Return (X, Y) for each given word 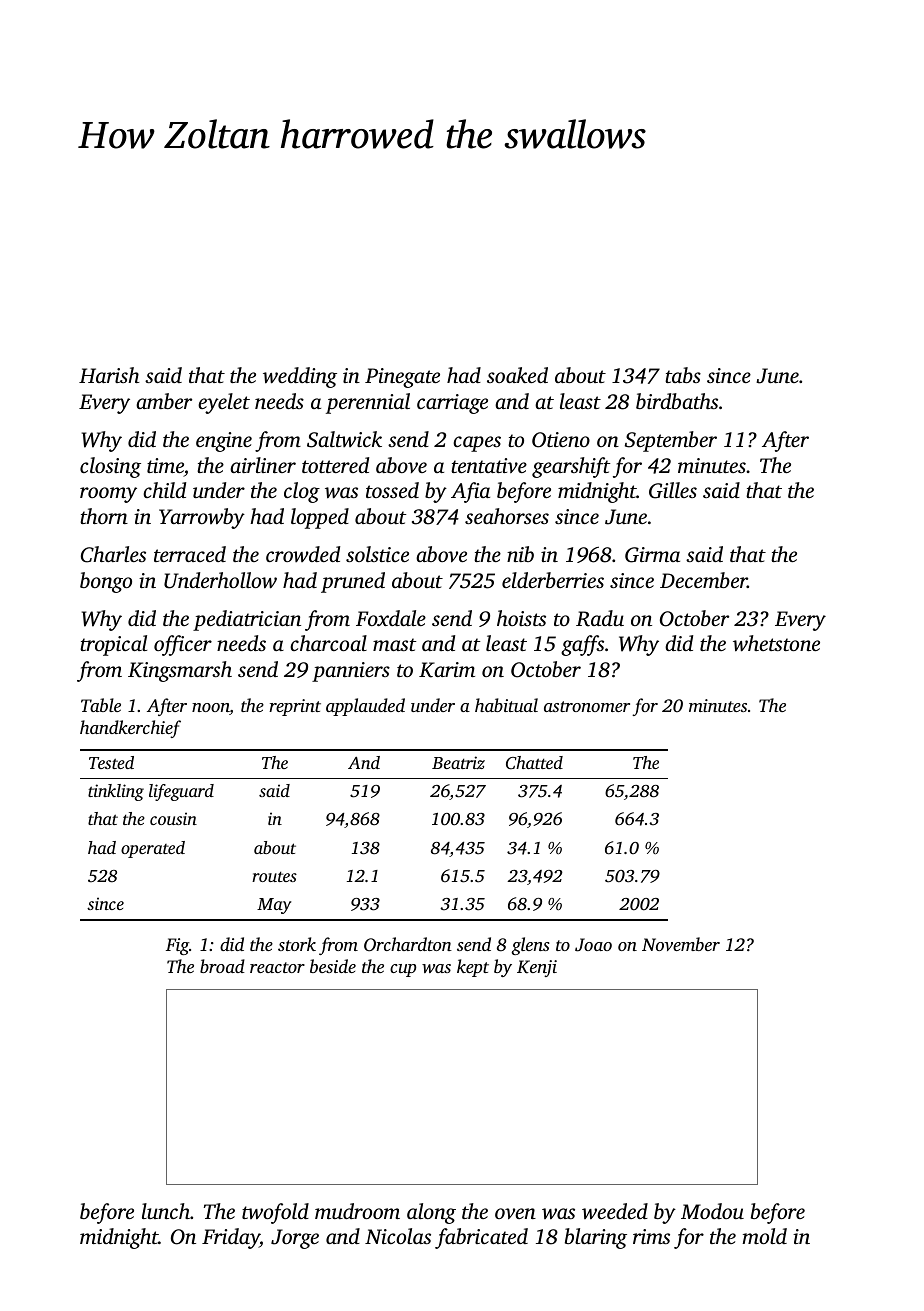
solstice (377, 554)
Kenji (537, 968)
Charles (113, 554)
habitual (506, 705)
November (681, 944)
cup (403, 970)
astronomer (587, 706)
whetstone (776, 643)
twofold (275, 1213)
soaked (517, 375)
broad (222, 966)
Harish (109, 375)
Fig (177, 946)
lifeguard (181, 792)
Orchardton (408, 944)
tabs (683, 375)
